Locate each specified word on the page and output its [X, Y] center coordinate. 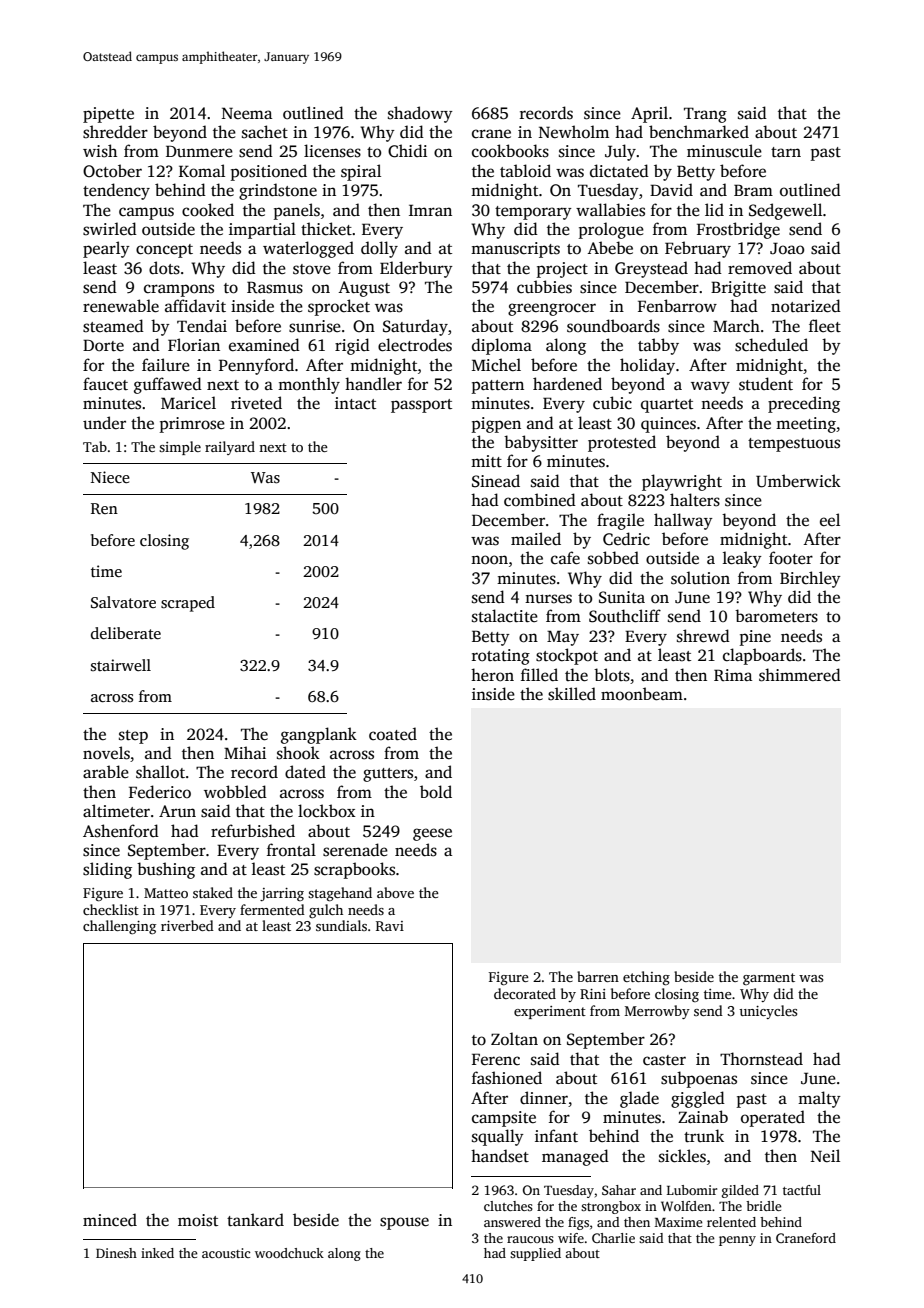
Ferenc [496, 1059]
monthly [309, 385]
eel [830, 519]
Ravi [390, 926]
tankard [255, 1220]
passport [421, 406]
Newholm [574, 131]
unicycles [768, 1012]
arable [106, 771]
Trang [705, 115]
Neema [247, 113]
